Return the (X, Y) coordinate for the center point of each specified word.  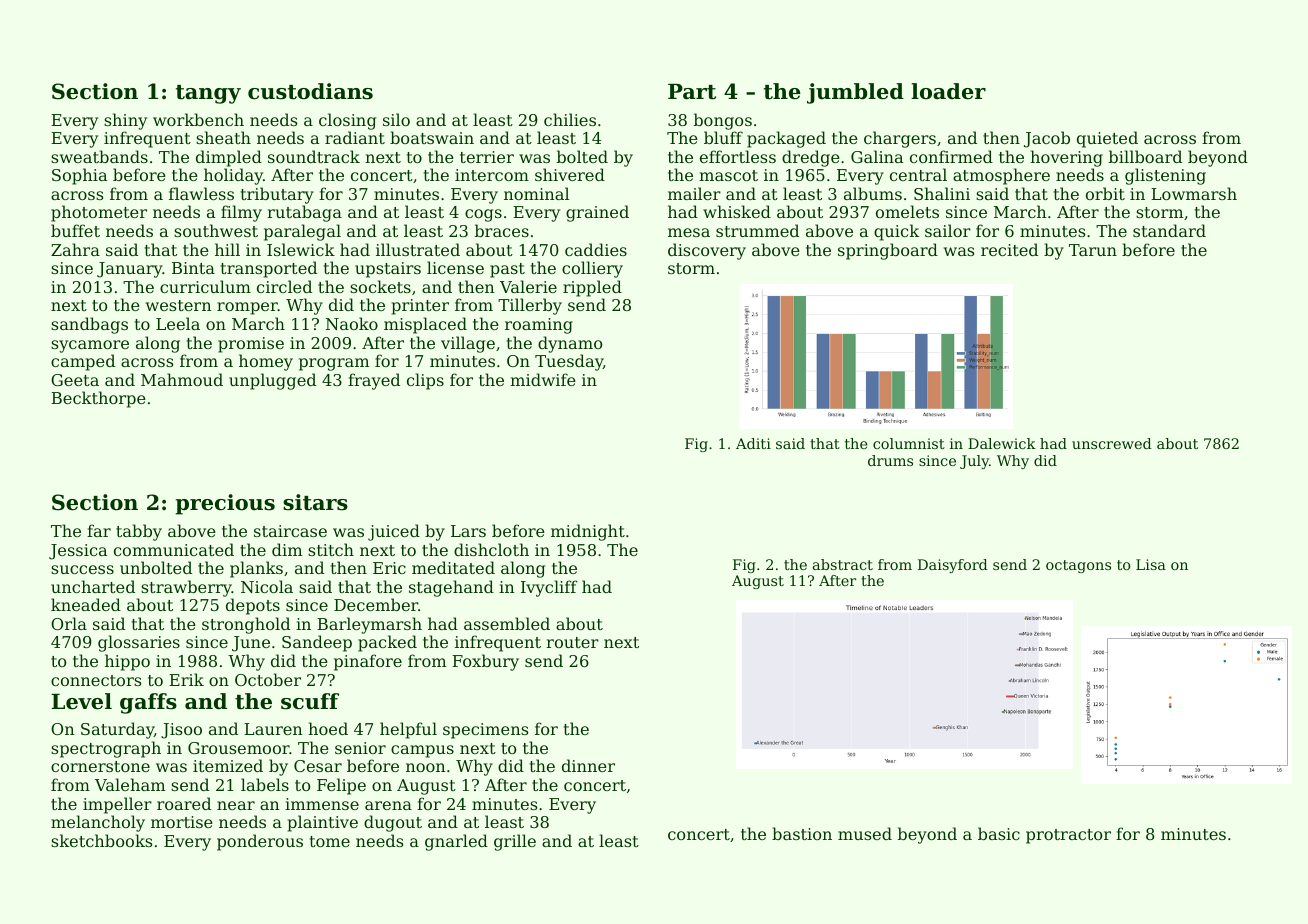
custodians (310, 91)
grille (515, 842)
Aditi (753, 443)
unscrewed (1112, 443)
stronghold (246, 625)
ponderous (260, 842)
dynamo (570, 344)
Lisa (1151, 564)
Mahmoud (182, 379)
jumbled (855, 93)
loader (948, 91)
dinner (588, 765)
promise (251, 345)
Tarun (1093, 250)
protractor (1068, 836)
